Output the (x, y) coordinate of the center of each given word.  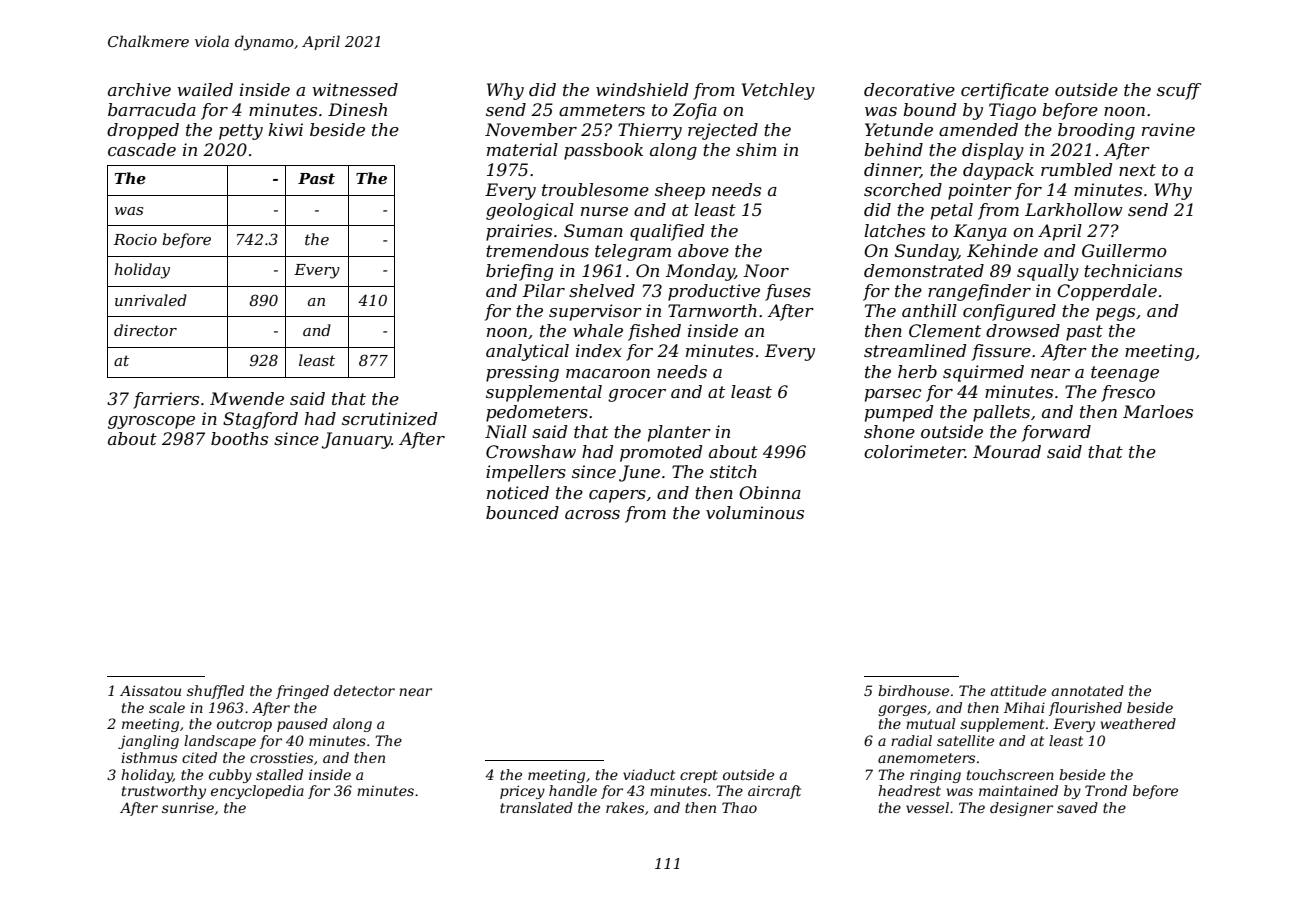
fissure (1001, 352)
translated (536, 807)
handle (573, 790)
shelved (602, 290)
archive (139, 89)
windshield (642, 89)
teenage (1125, 374)
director (145, 330)
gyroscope (151, 422)
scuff (1179, 91)
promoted (661, 453)
